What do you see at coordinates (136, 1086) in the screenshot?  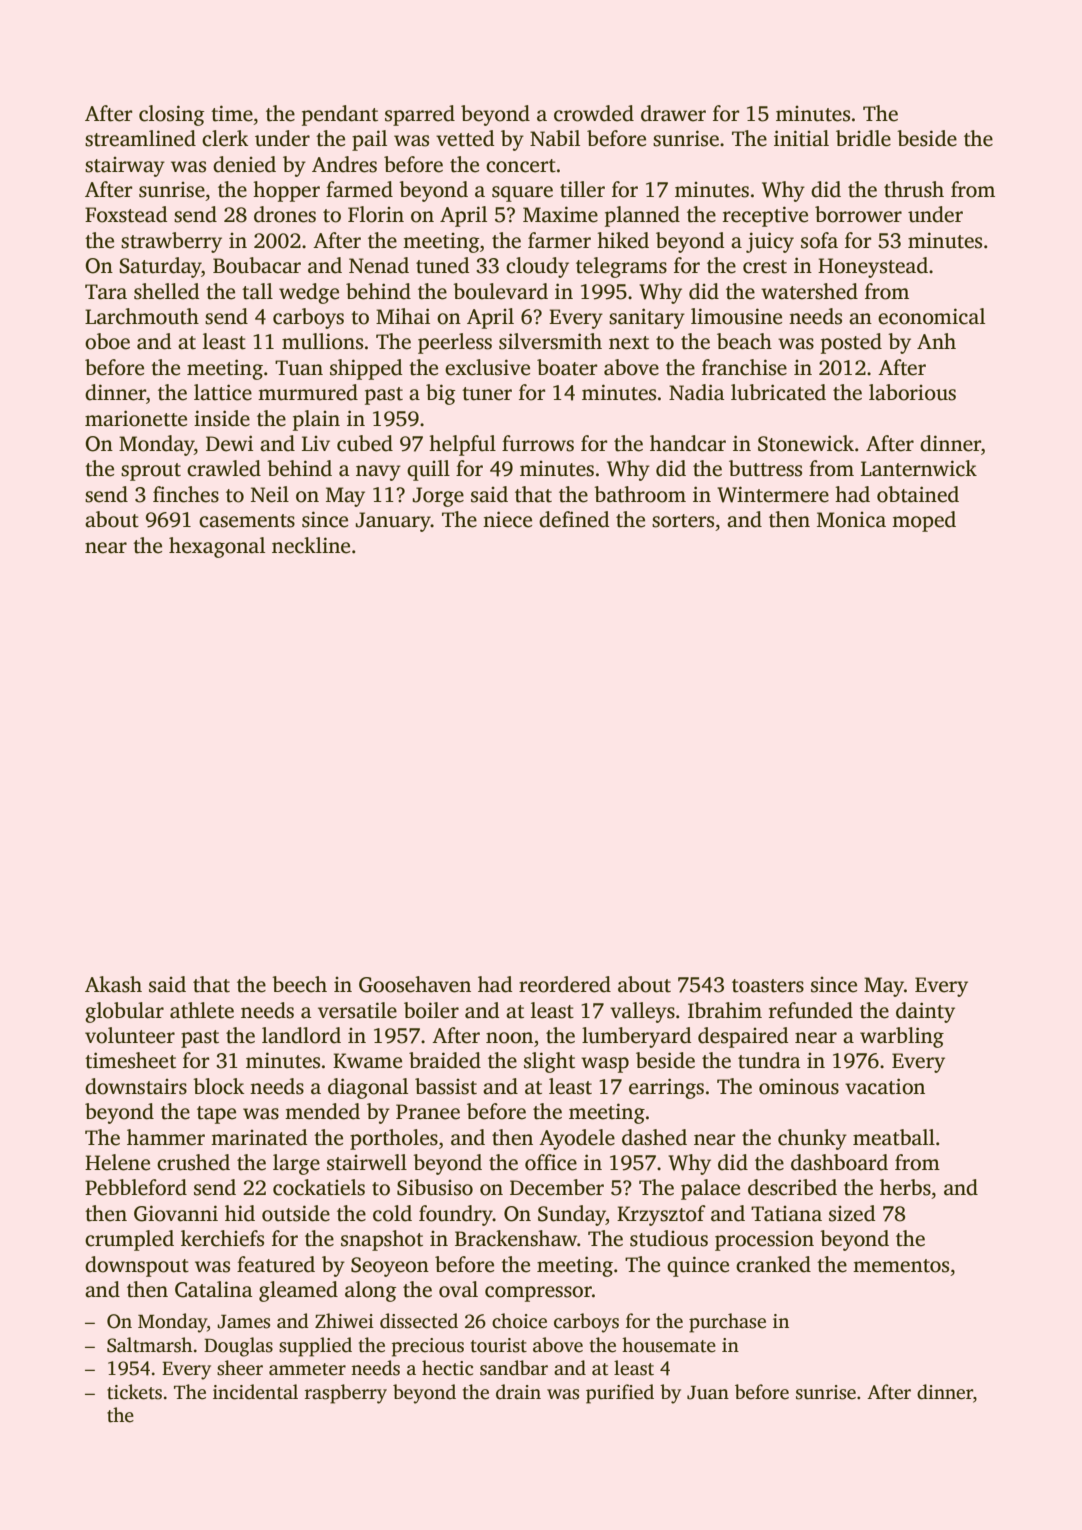 I see `downstairs` at bounding box center [136, 1086].
